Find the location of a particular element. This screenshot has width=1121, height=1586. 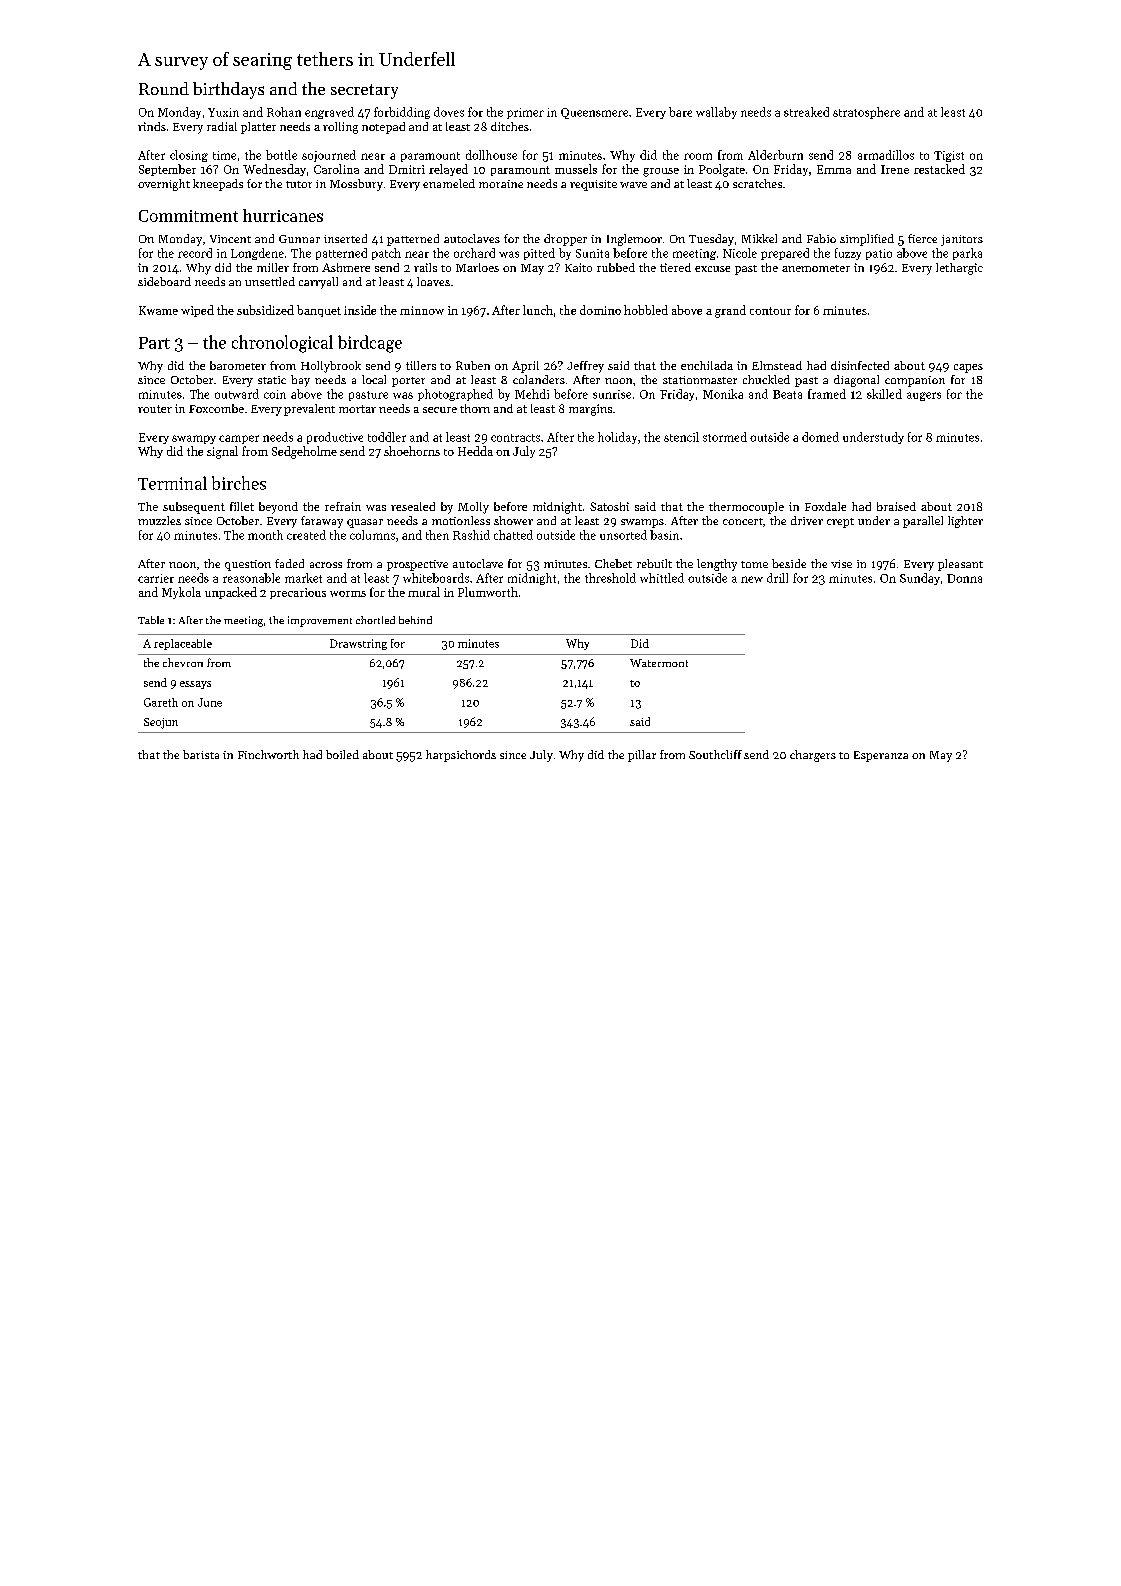

holiday is located at coordinates (617, 438).
